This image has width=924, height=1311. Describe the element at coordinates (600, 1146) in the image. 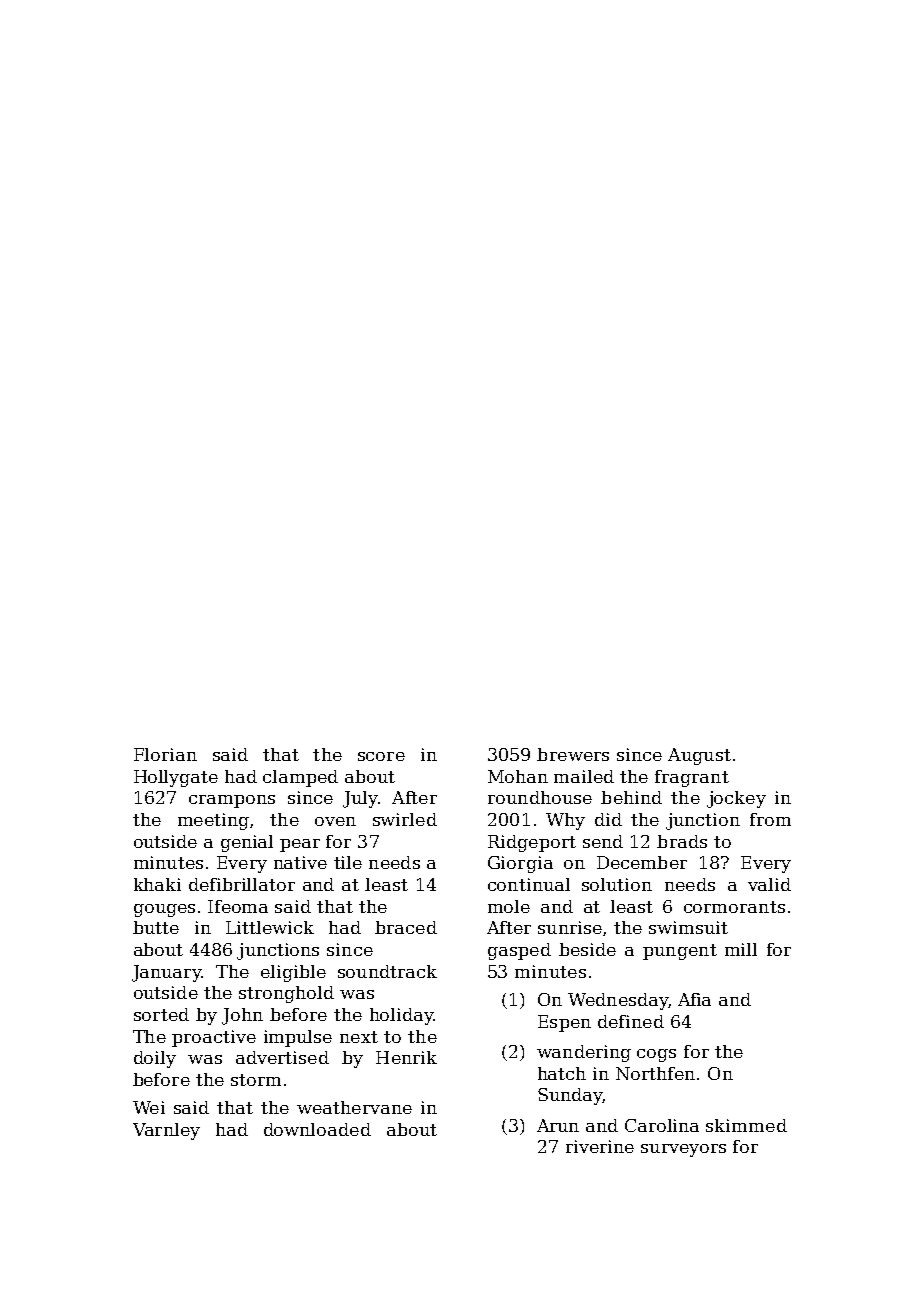

I see `riverine` at that location.
